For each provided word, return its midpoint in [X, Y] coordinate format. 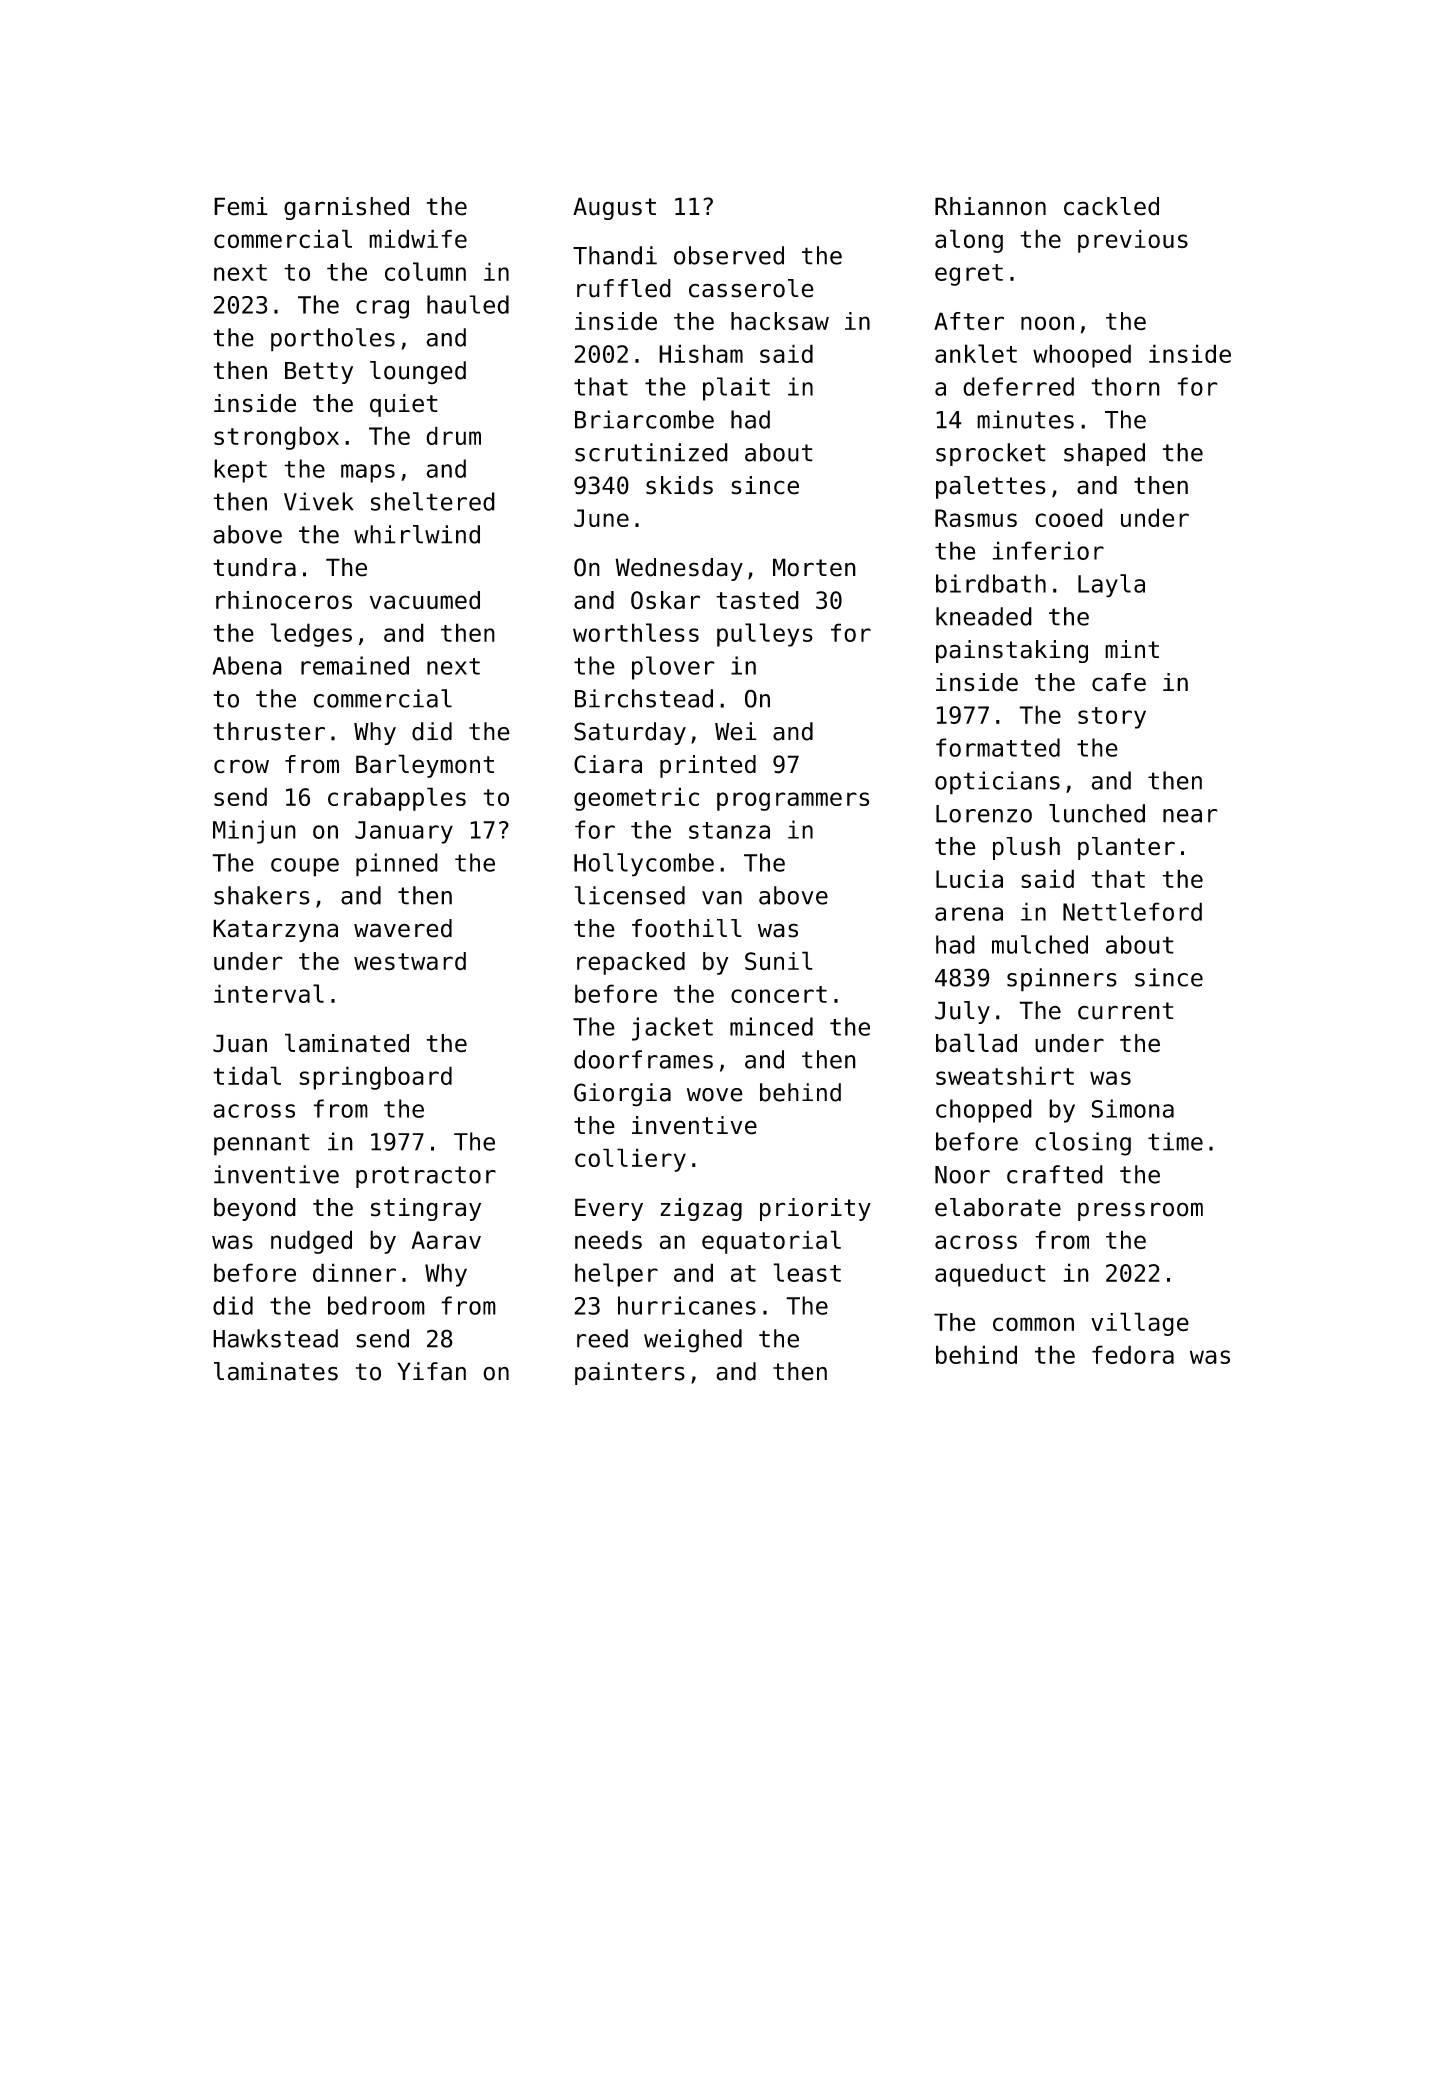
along [969, 241]
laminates [276, 1371]
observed [729, 255]
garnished [346, 208]
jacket [672, 1029]
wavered [403, 928]
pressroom [1140, 1211]
